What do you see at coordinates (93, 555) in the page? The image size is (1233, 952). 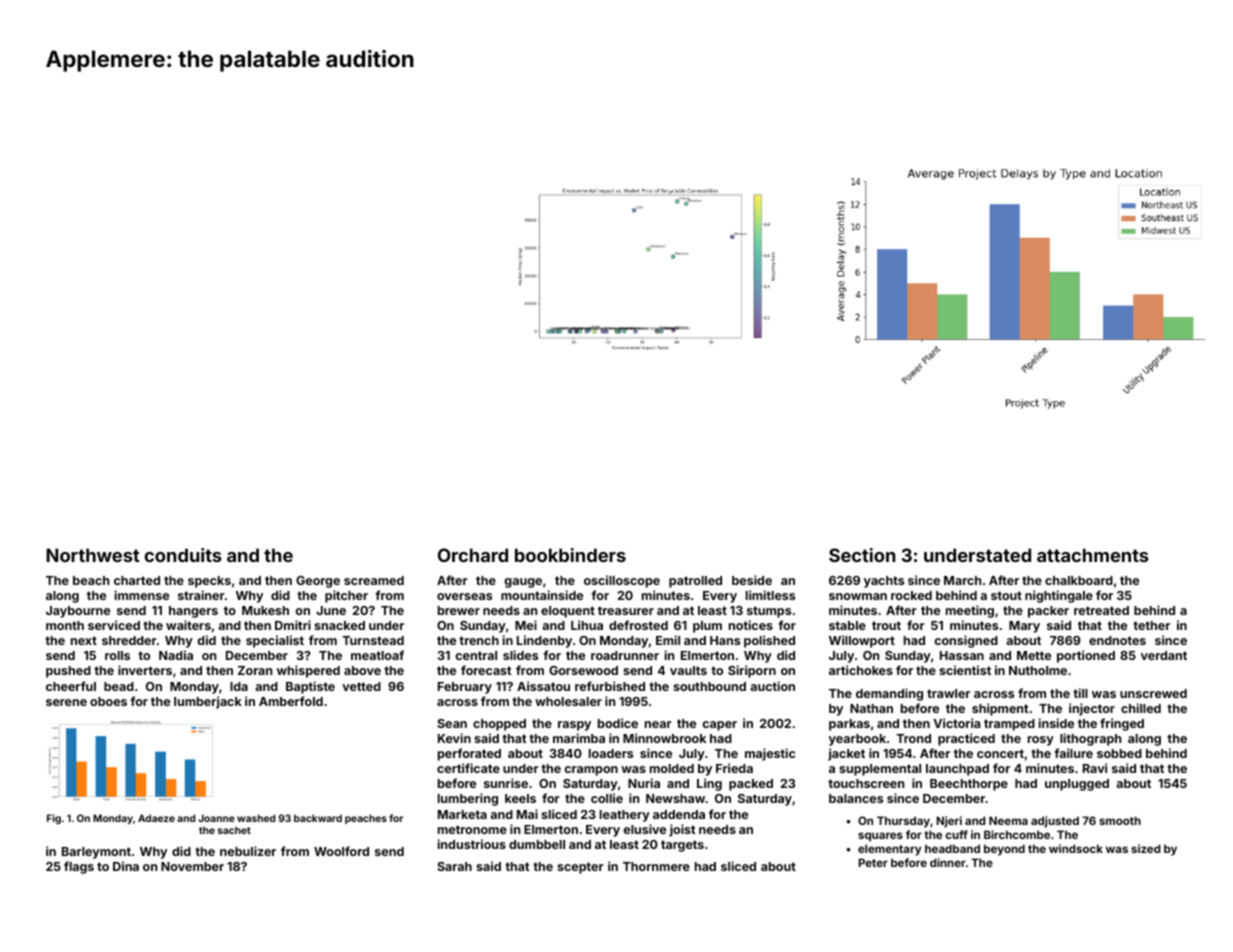 I see `Northwest` at bounding box center [93, 555].
